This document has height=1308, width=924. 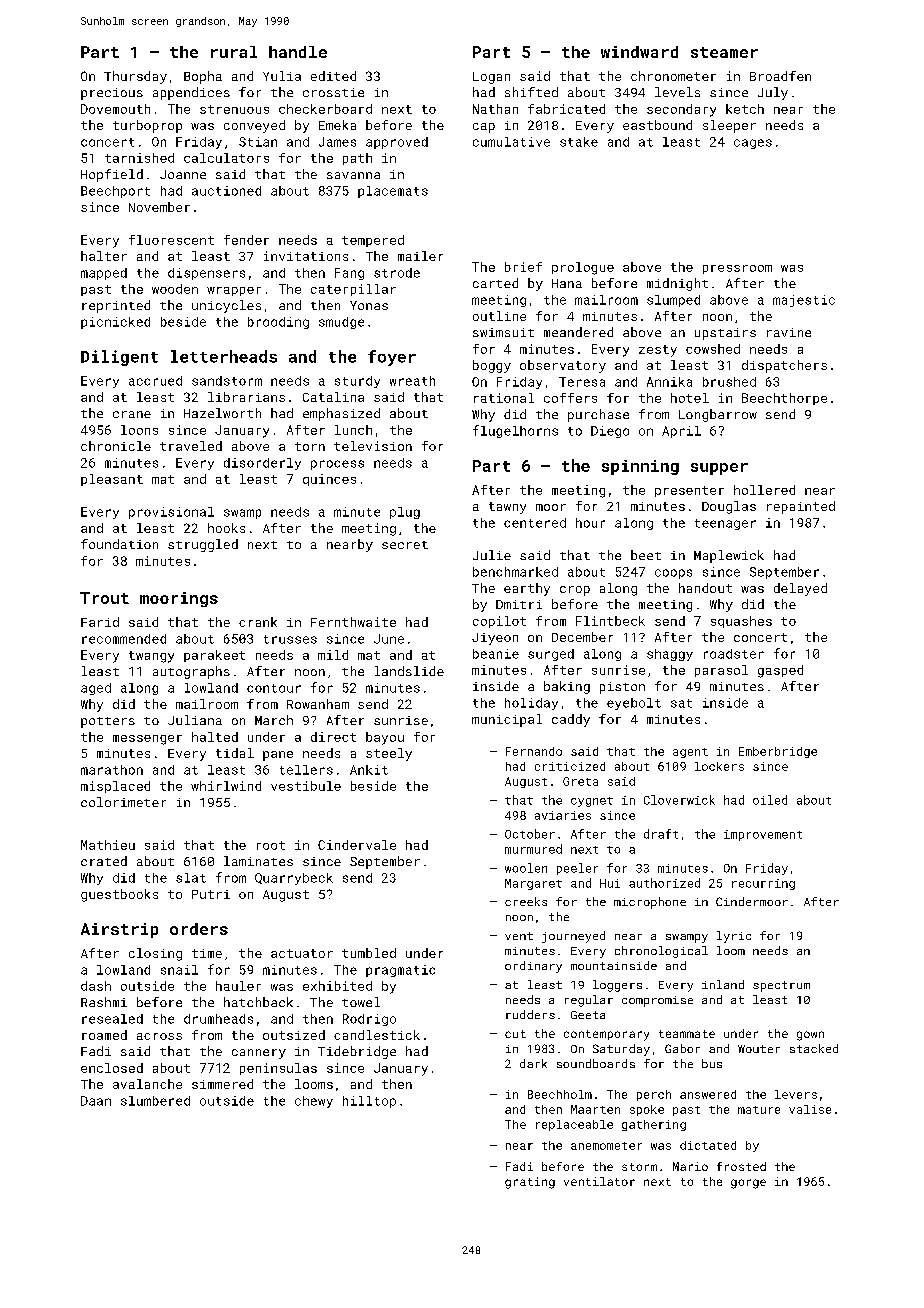 I want to click on windward, so click(x=639, y=52).
